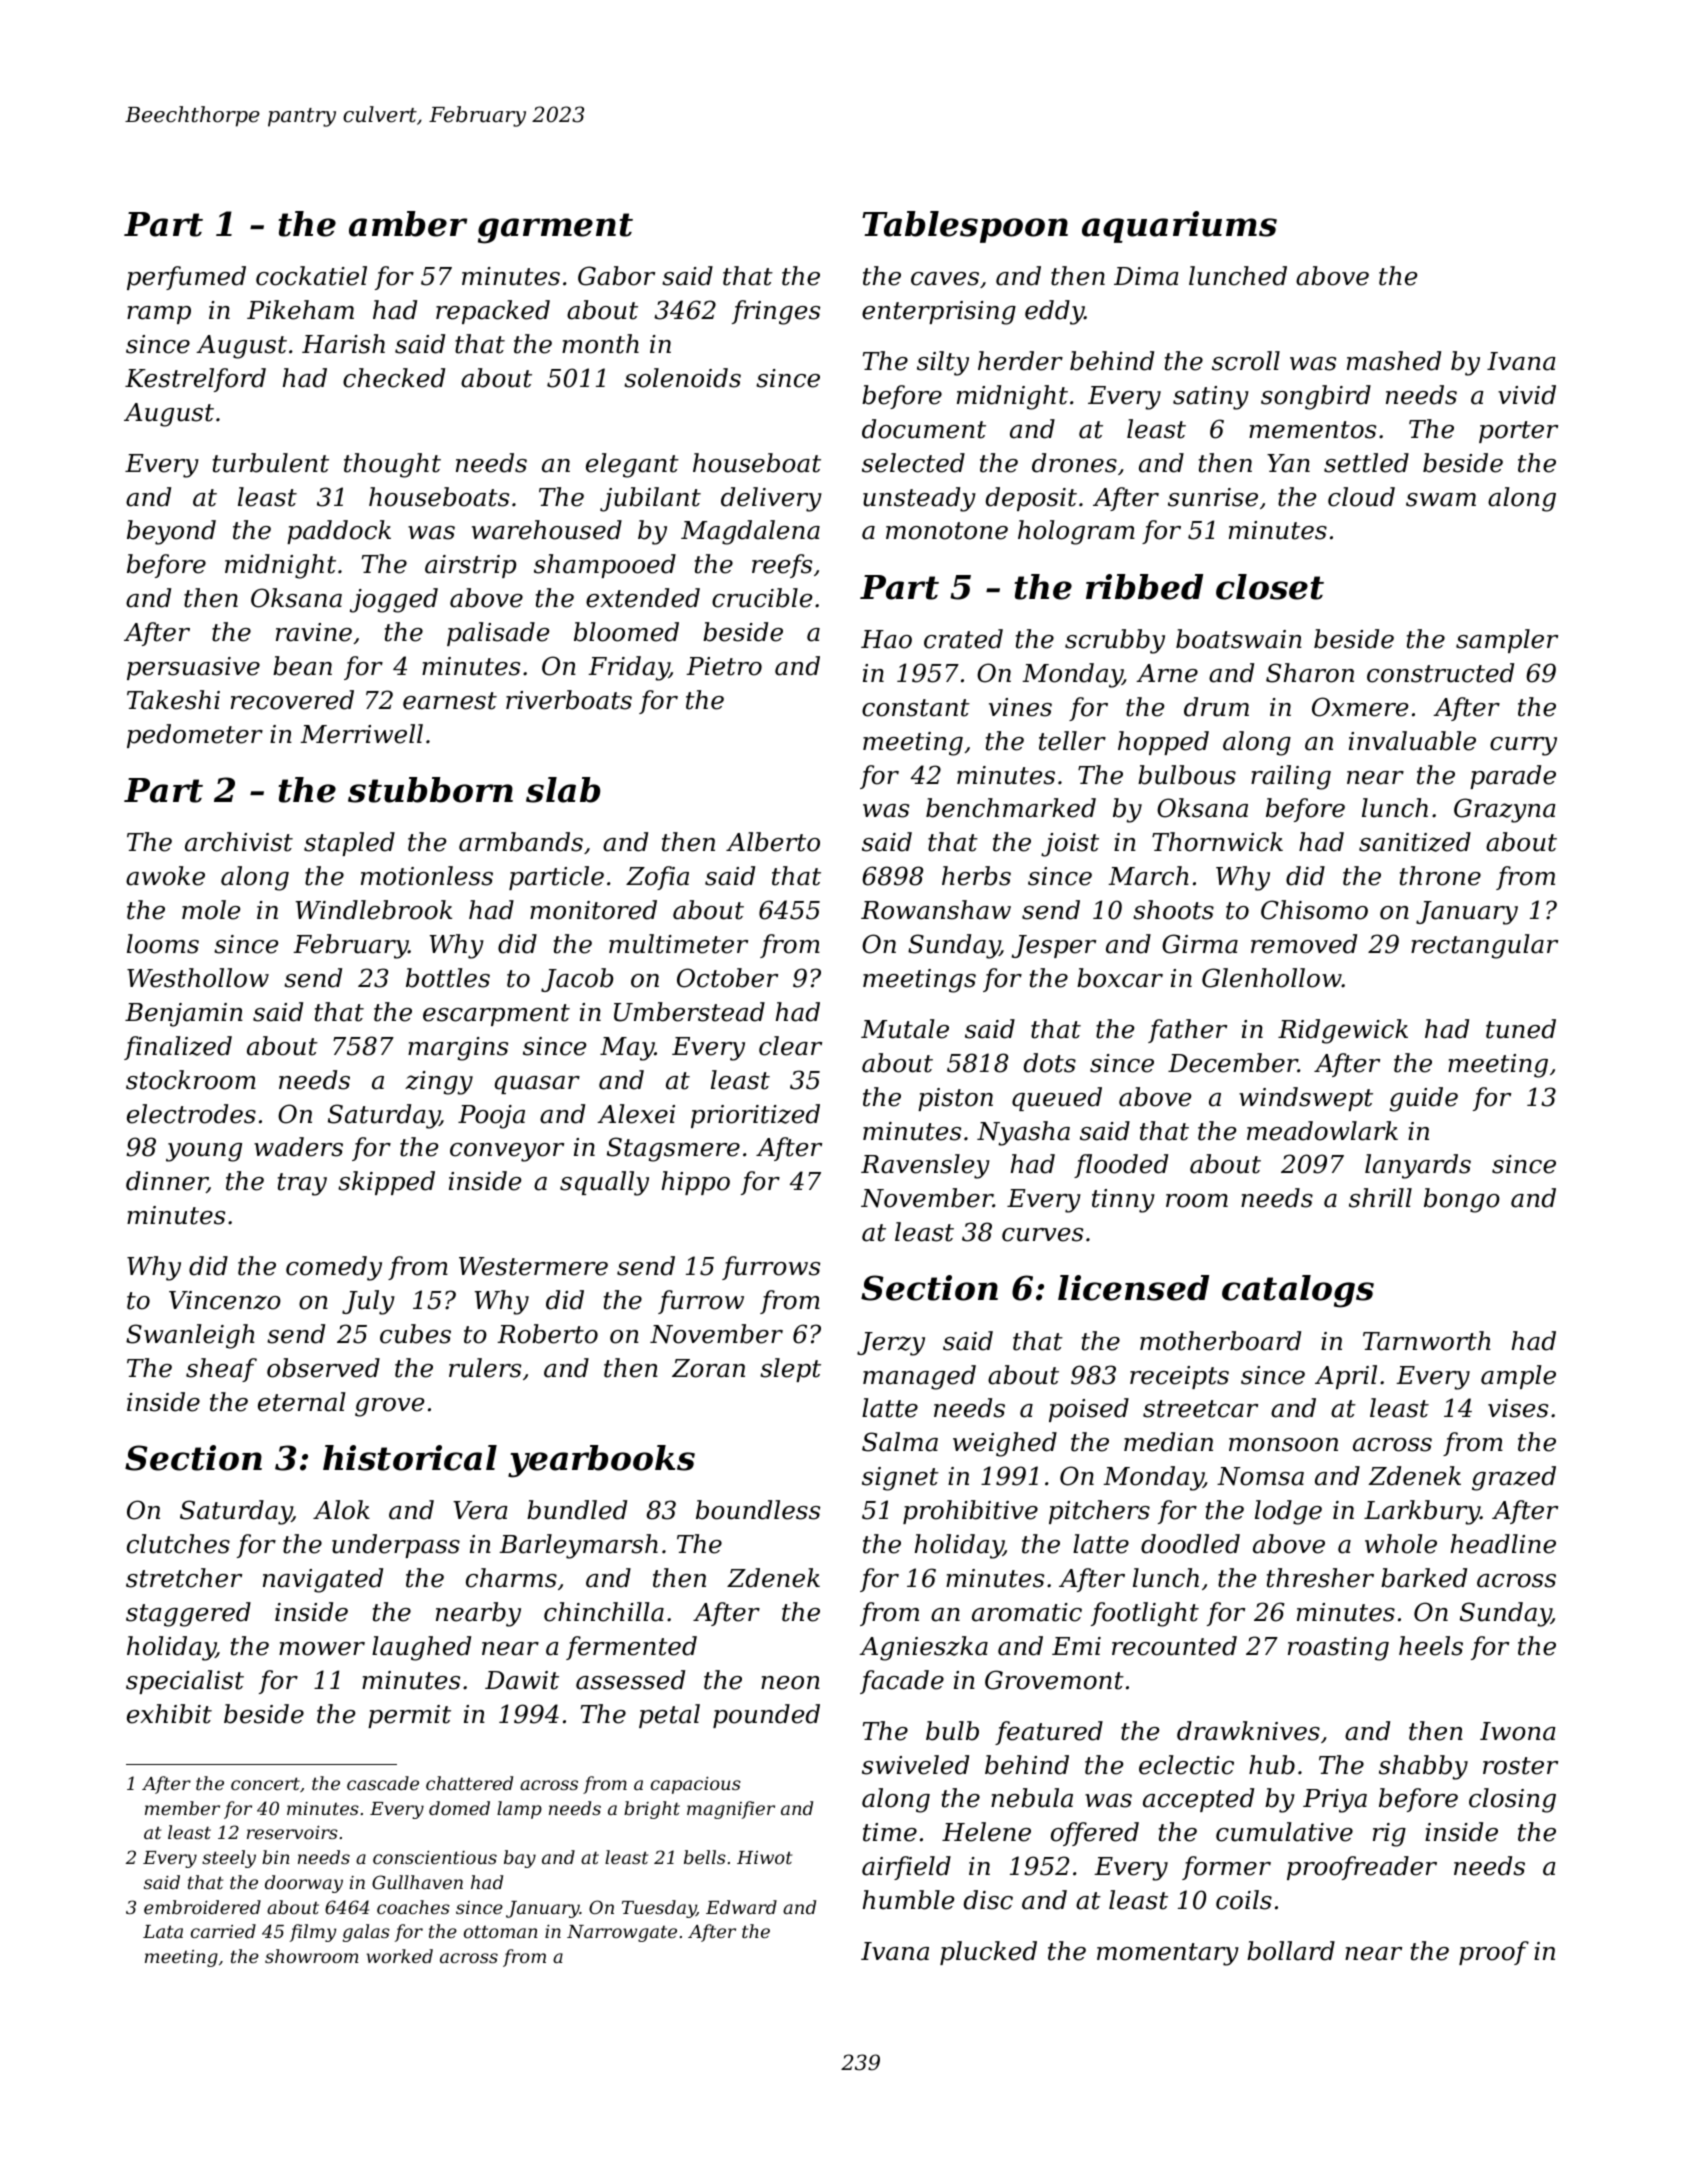 The width and height of the screenshot is (1683, 2178). What do you see at coordinates (1076, 1646) in the screenshot?
I see `Emi` at bounding box center [1076, 1646].
